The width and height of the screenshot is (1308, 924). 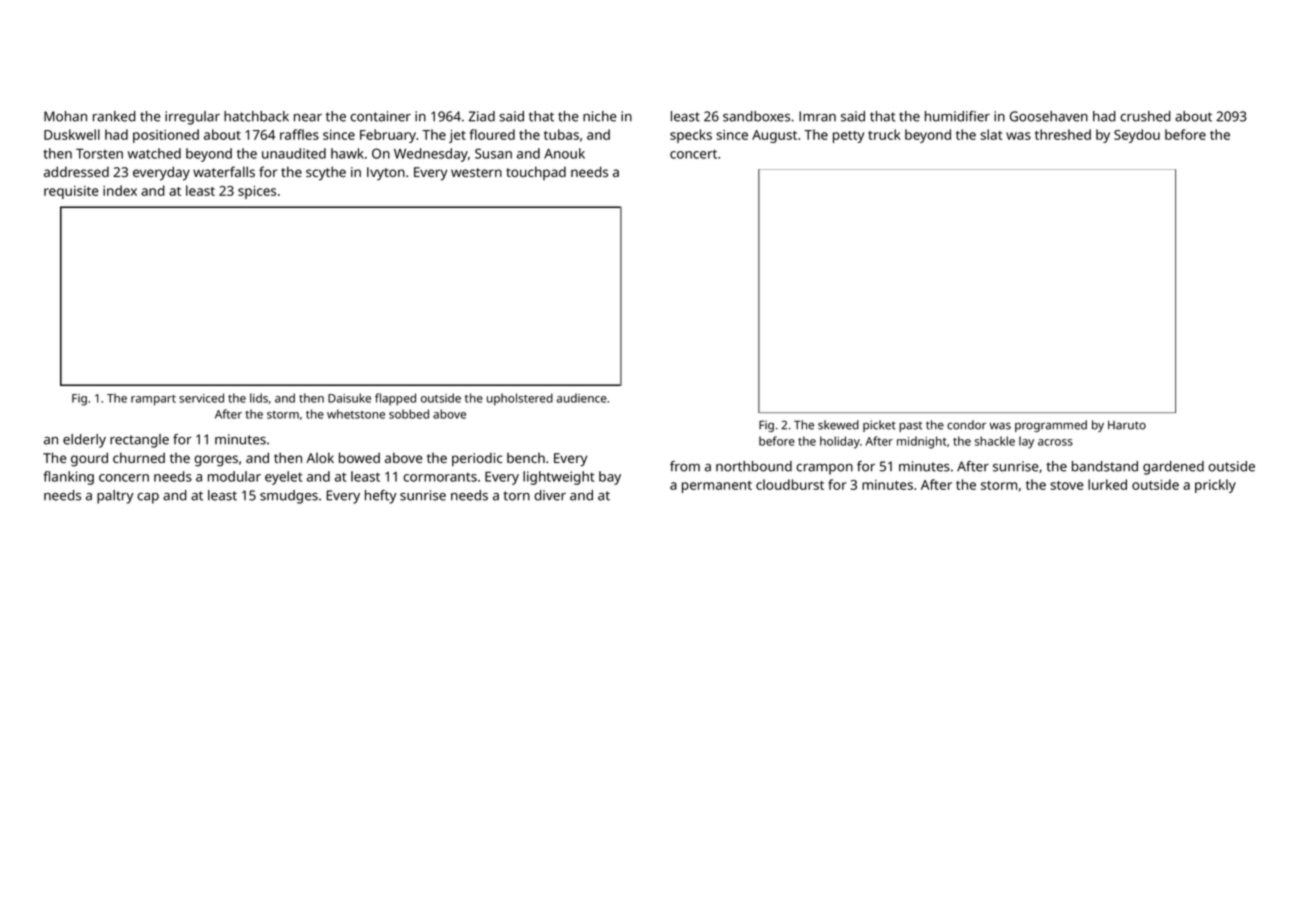 I want to click on condor, so click(x=966, y=425).
